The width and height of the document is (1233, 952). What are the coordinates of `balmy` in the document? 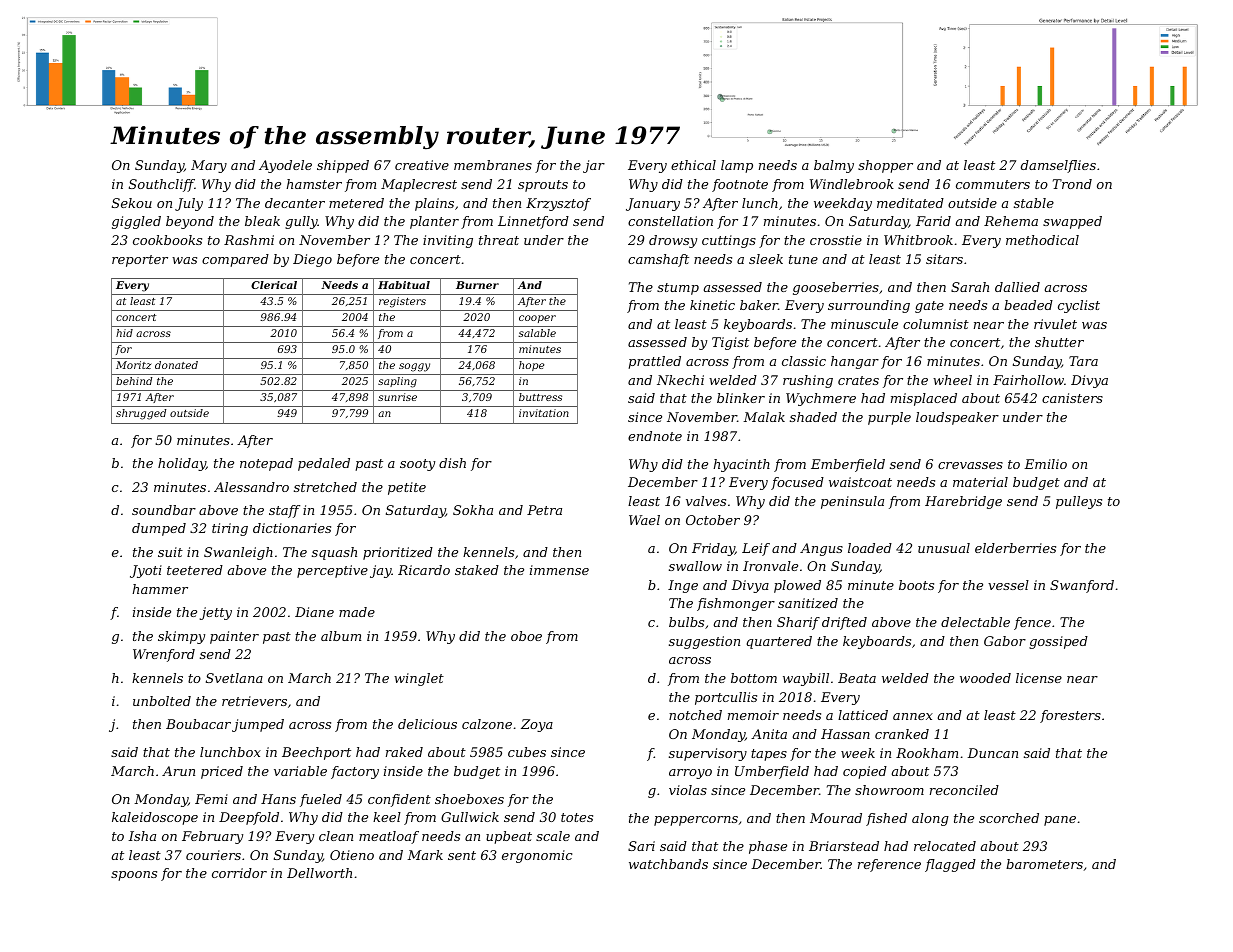 It's located at (834, 166).
